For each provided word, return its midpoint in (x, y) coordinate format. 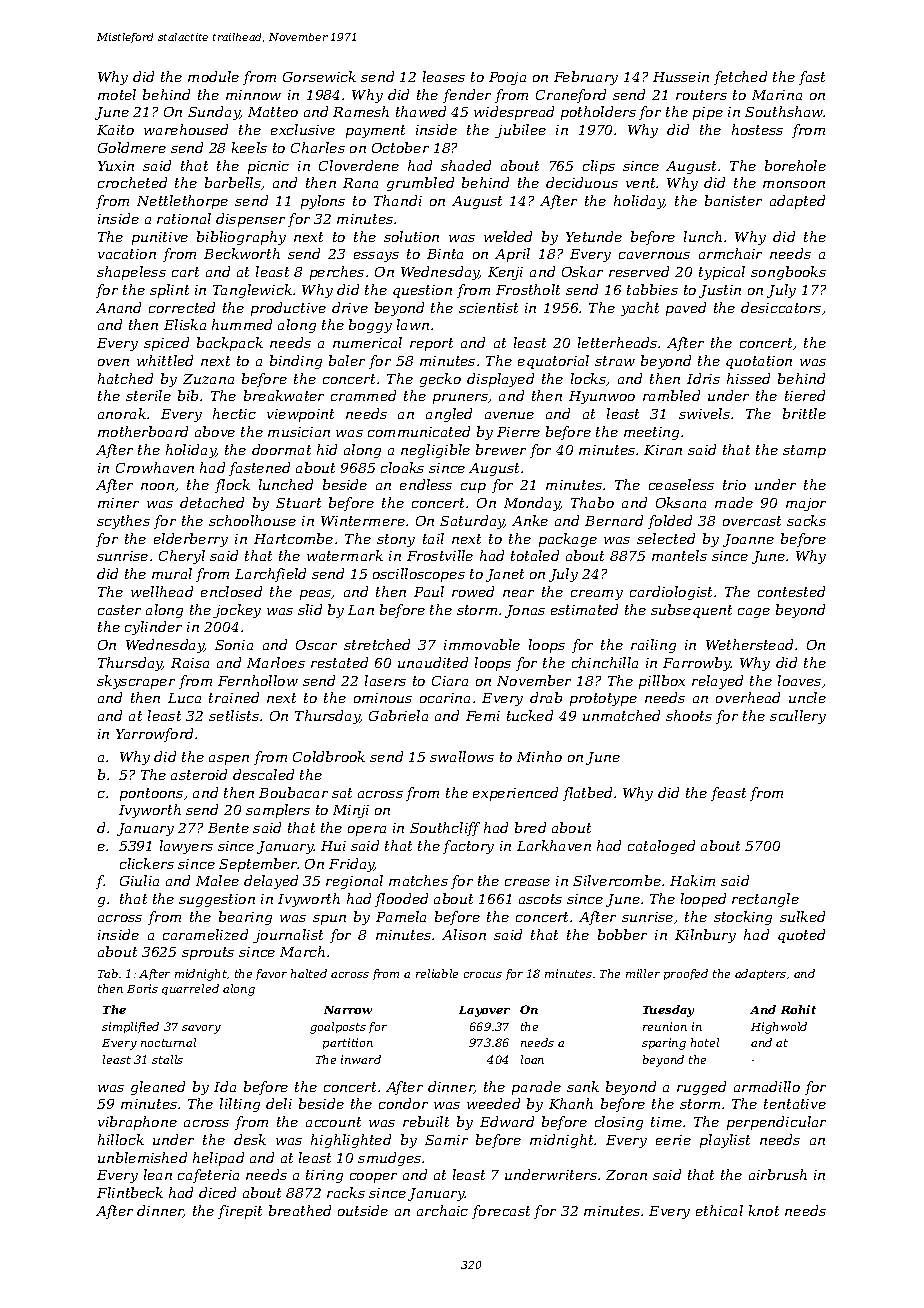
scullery (798, 717)
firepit (240, 1212)
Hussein (681, 77)
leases (444, 76)
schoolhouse (252, 520)
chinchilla (605, 662)
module (213, 76)
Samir (446, 1140)
